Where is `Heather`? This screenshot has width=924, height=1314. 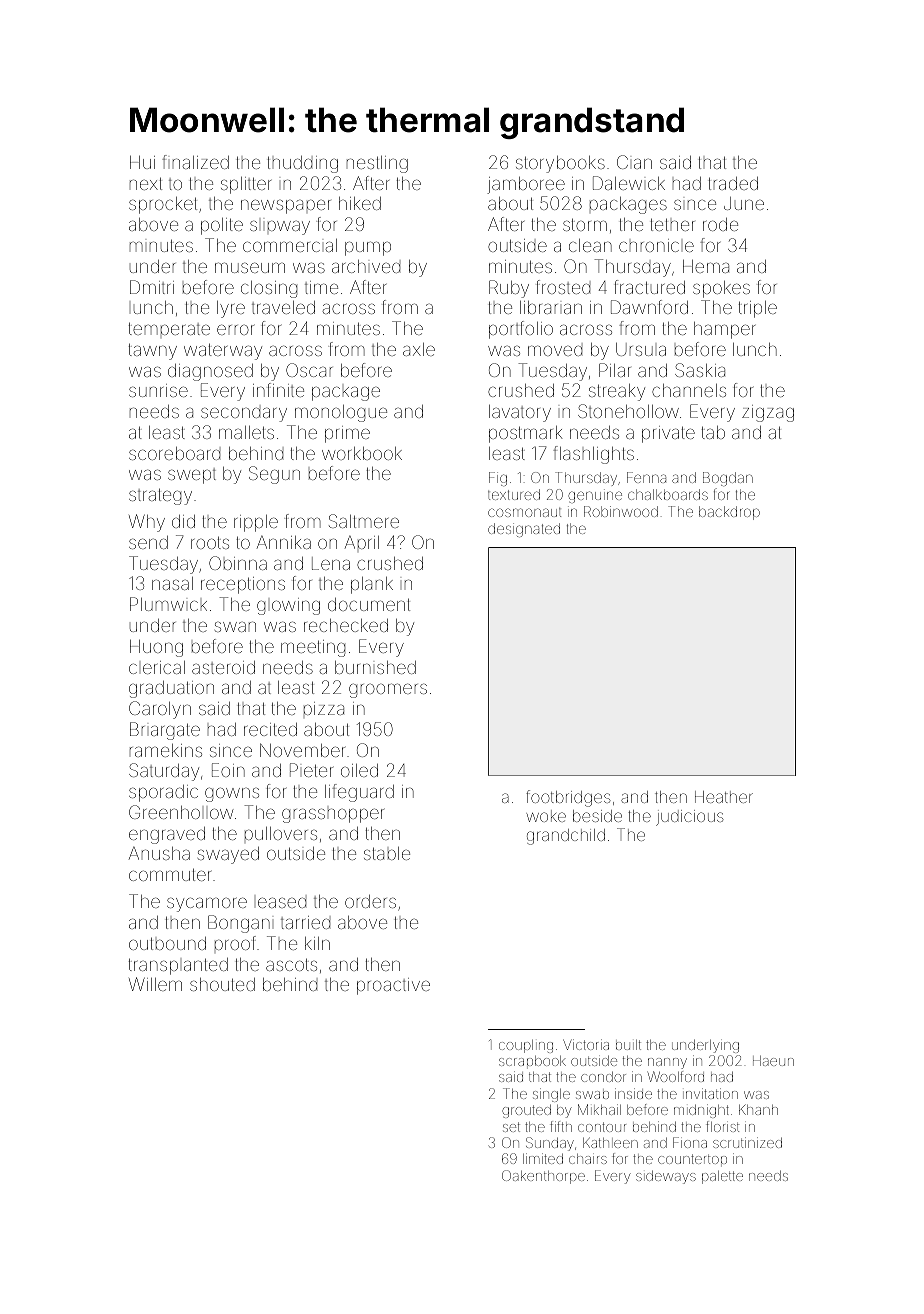
Heather is located at coordinates (724, 797).
